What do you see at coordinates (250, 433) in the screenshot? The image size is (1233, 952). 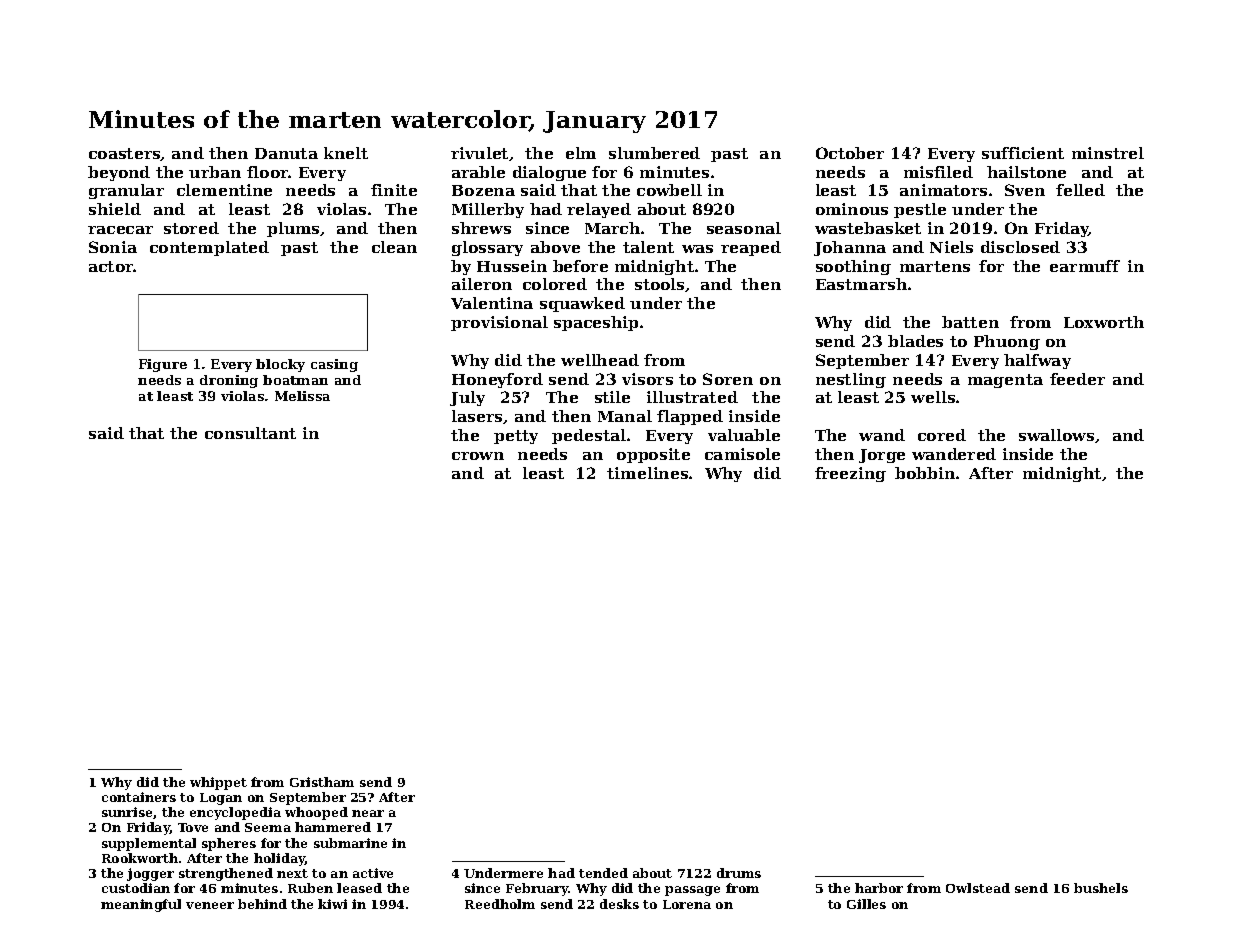 I see `consultant` at bounding box center [250, 433].
